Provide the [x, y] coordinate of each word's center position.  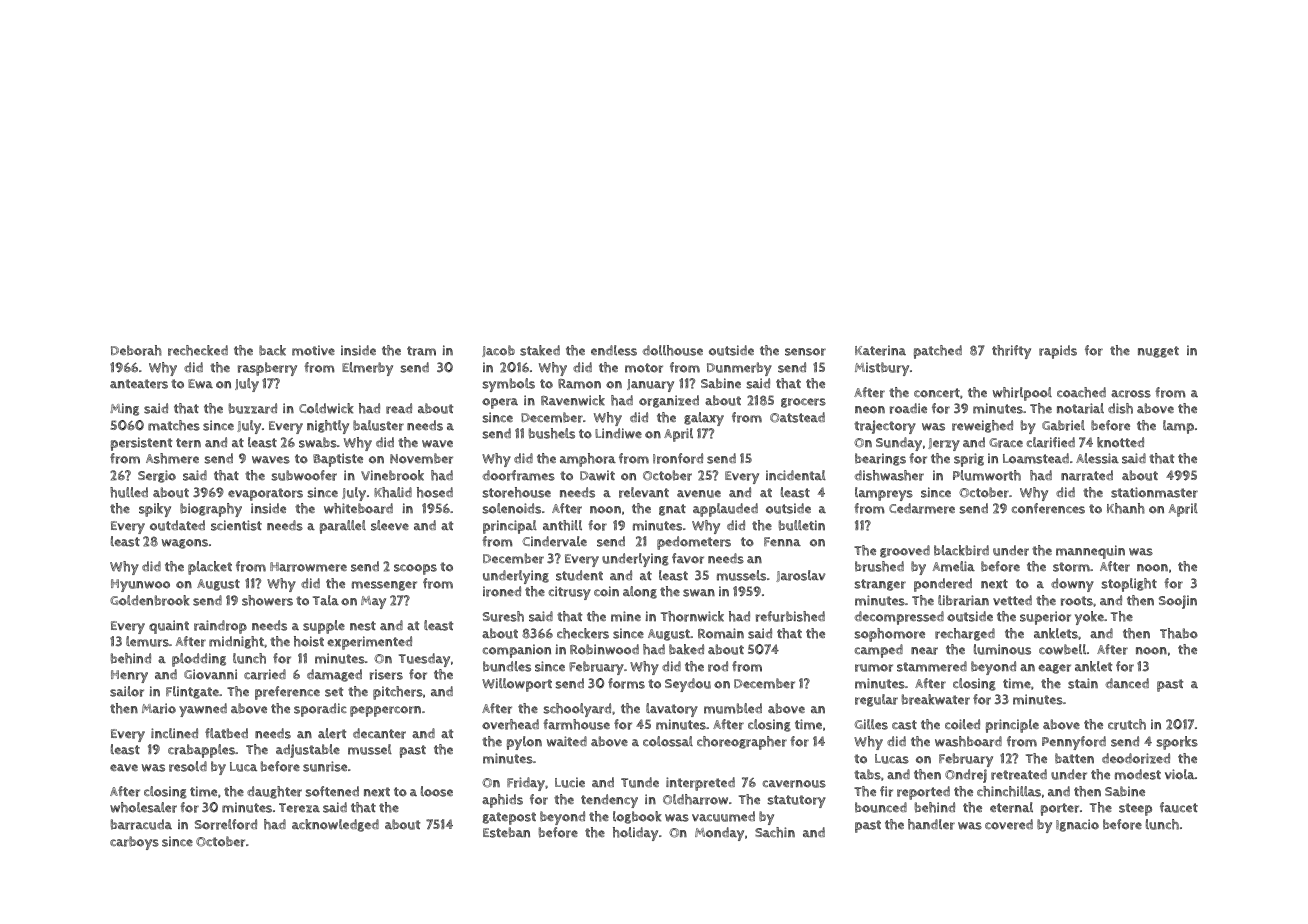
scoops [415, 569]
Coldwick [326, 408]
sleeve [390, 525]
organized [669, 401]
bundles [507, 666]
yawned [203, 710]
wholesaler [143, 807]
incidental [796, 475]
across [1131, 394]
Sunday [899, 444]
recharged [965, 634]
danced [1127, 683]
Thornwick [692, 616]
